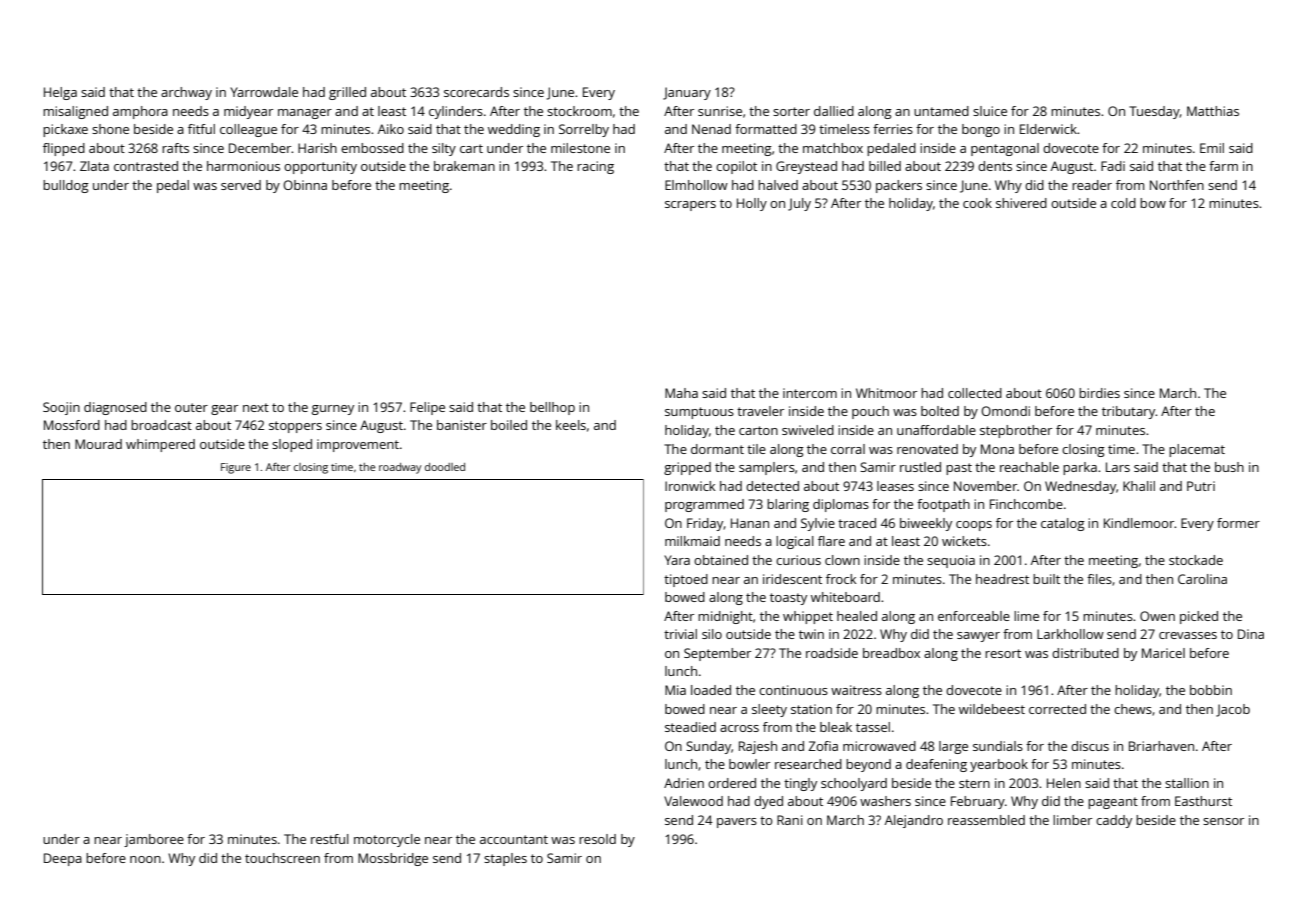 The width and height of the document is (1308, 924). I want to click on cold, so click(1123, 203).
